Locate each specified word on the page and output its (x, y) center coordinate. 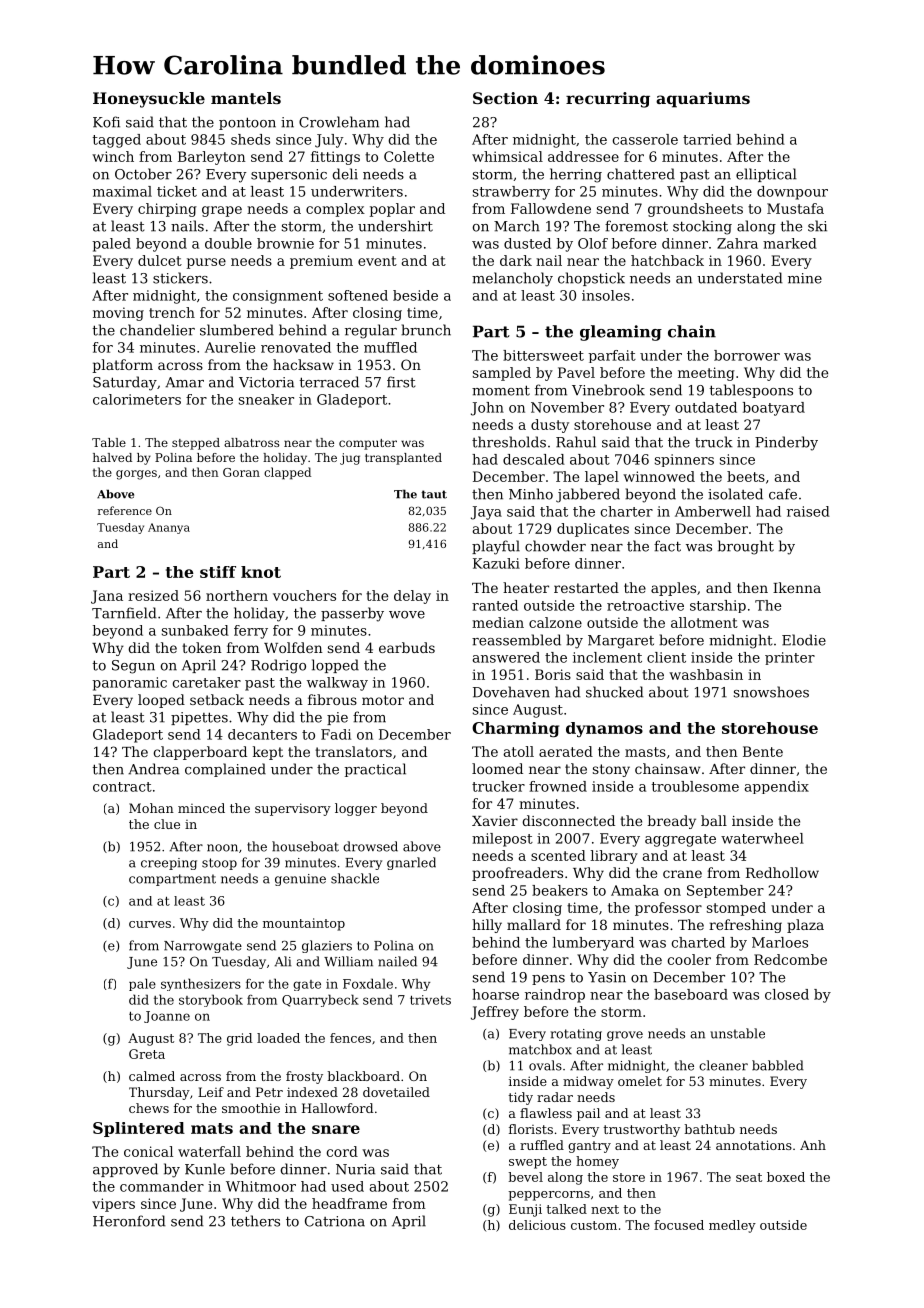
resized (153, 595)
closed (787, 994)
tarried (707, 139)
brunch (426, 330)
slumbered (237, 330)
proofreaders (517, 874)
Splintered (139, 1129)
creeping (169, 864)
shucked (614, 692)
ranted (495, 605)
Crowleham (339, 122)
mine (805, 278)
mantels (246, 98)
